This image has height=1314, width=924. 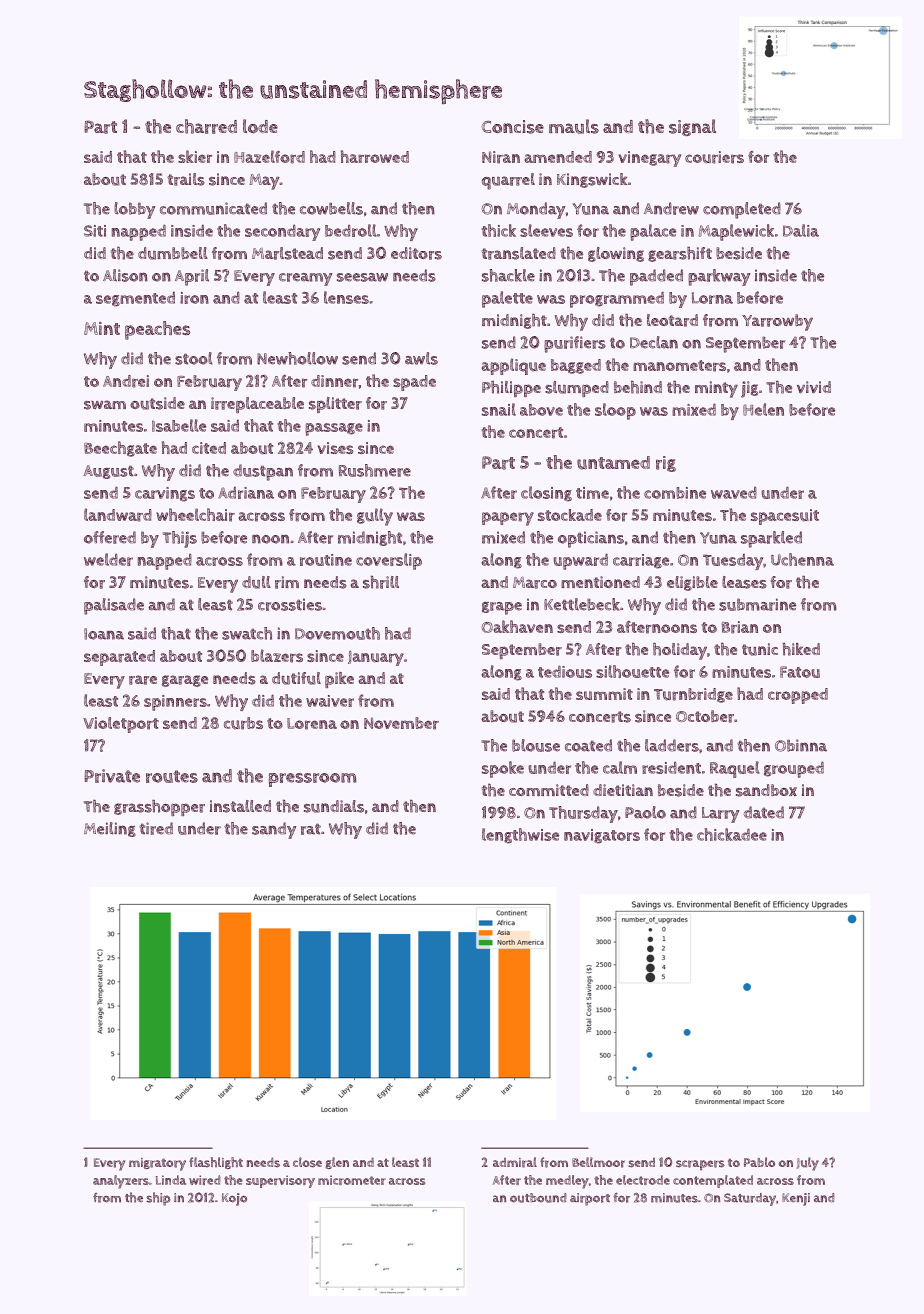 What do you see at coordinates (508, 519) in the image?
I see `papery` at bounding box center [508, 519].
